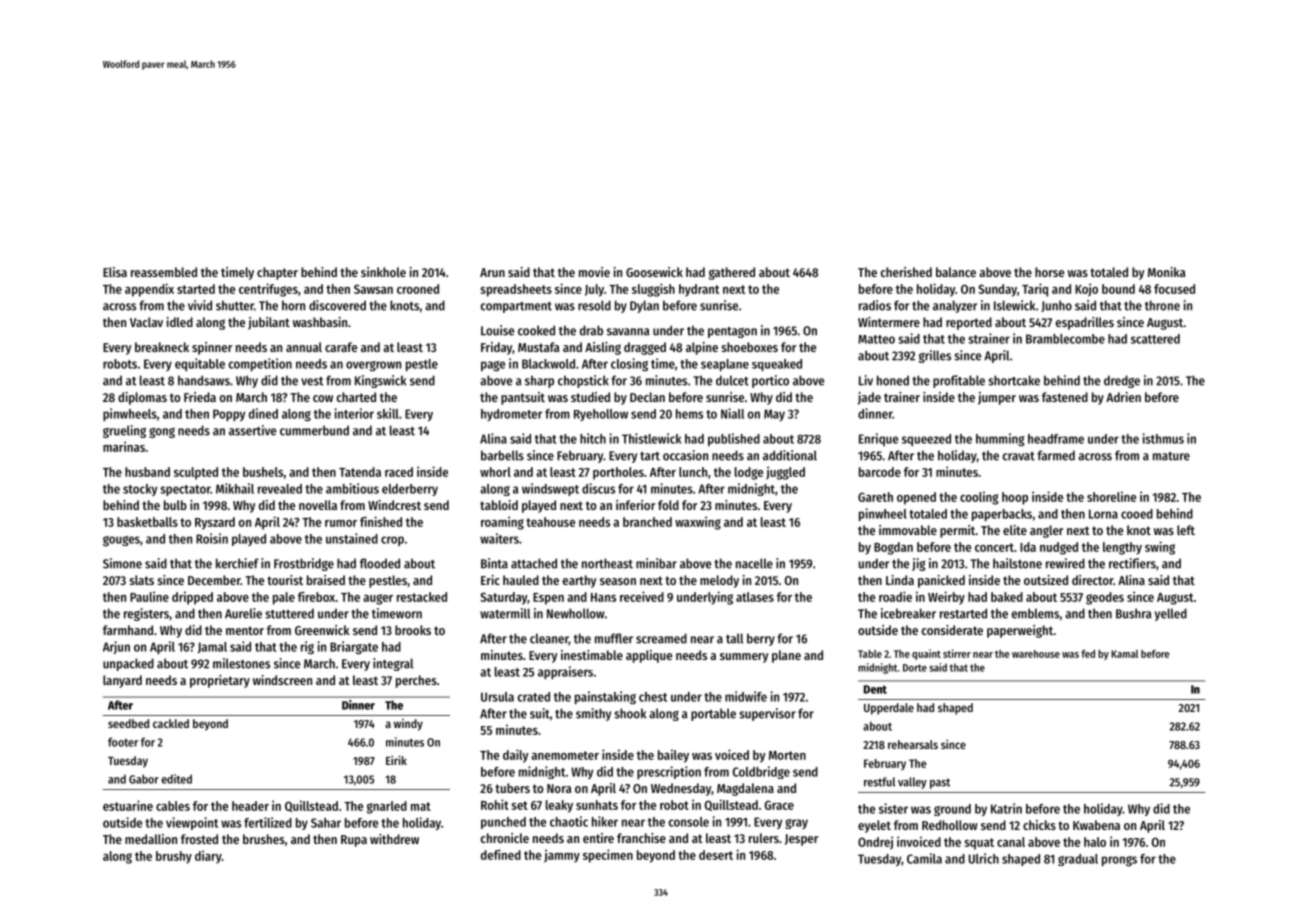 Image resolution: width=1308 pixels, height=924 pixels. I want to click on Elisa, so click(115, 272).
